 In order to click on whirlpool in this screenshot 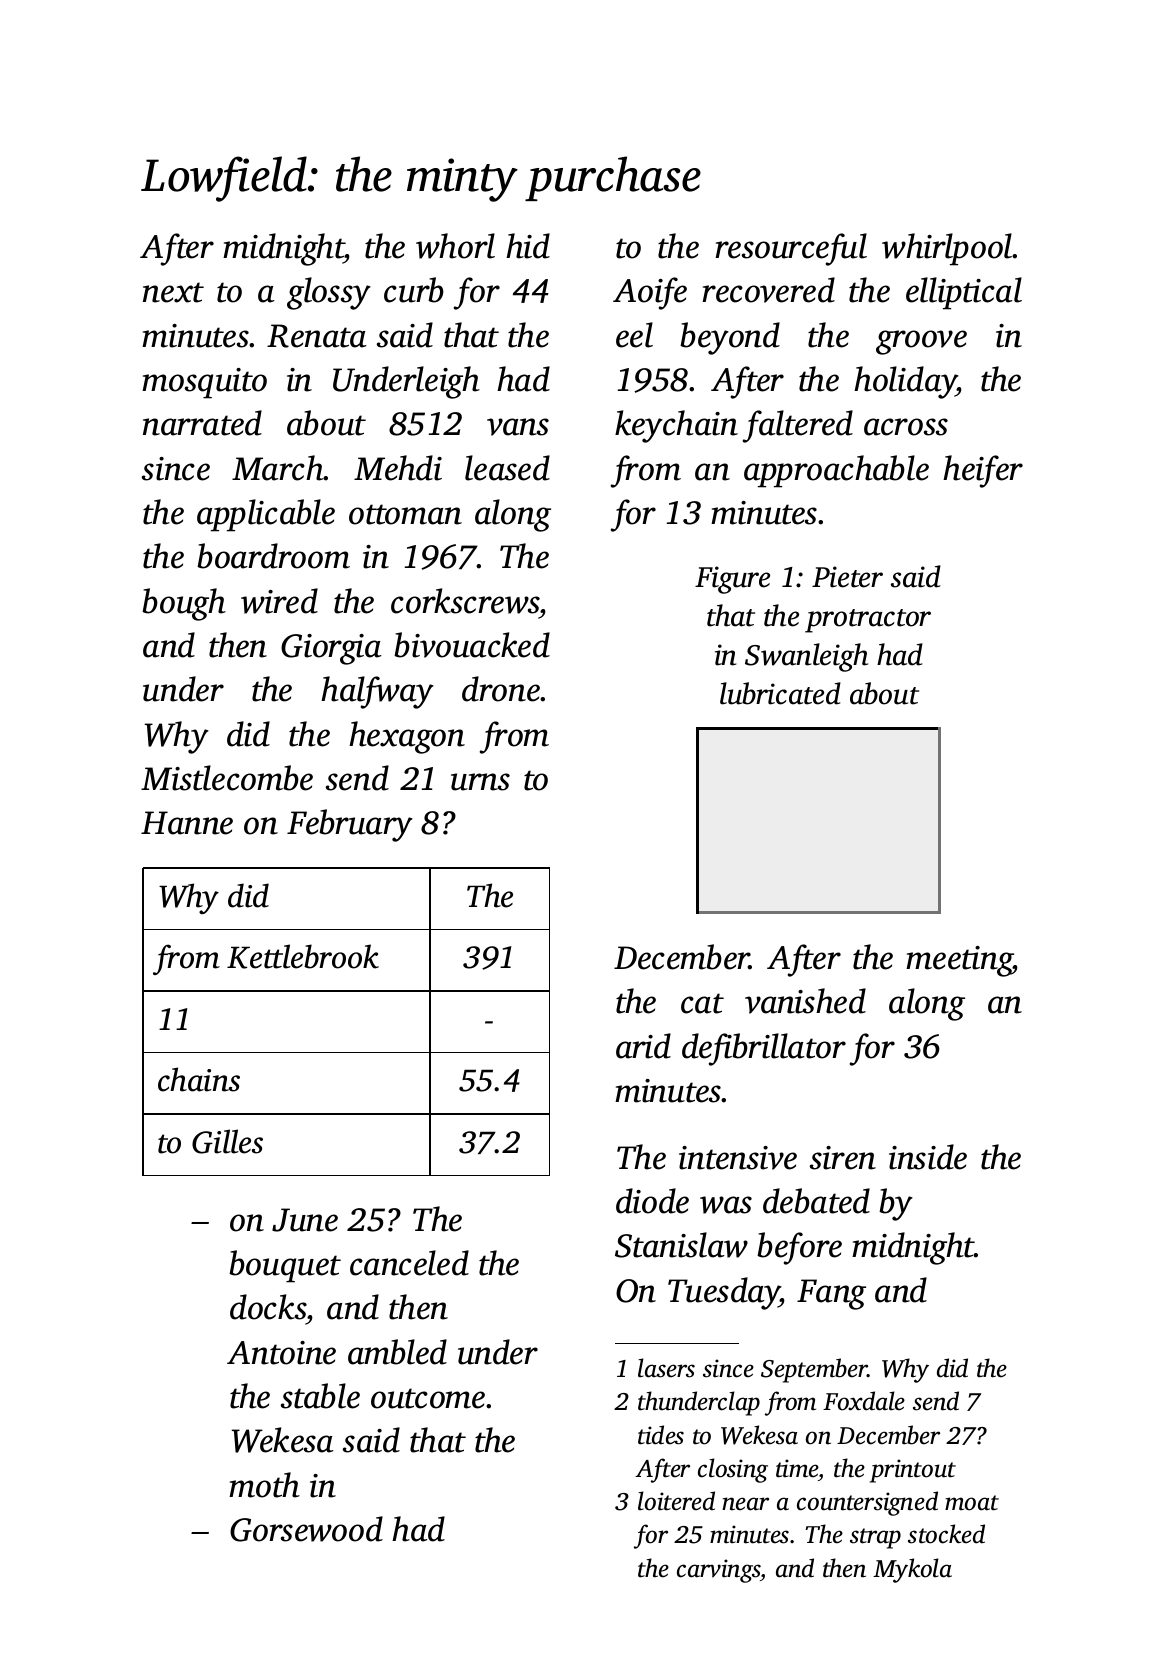, I will do `click(947, 249)`.
